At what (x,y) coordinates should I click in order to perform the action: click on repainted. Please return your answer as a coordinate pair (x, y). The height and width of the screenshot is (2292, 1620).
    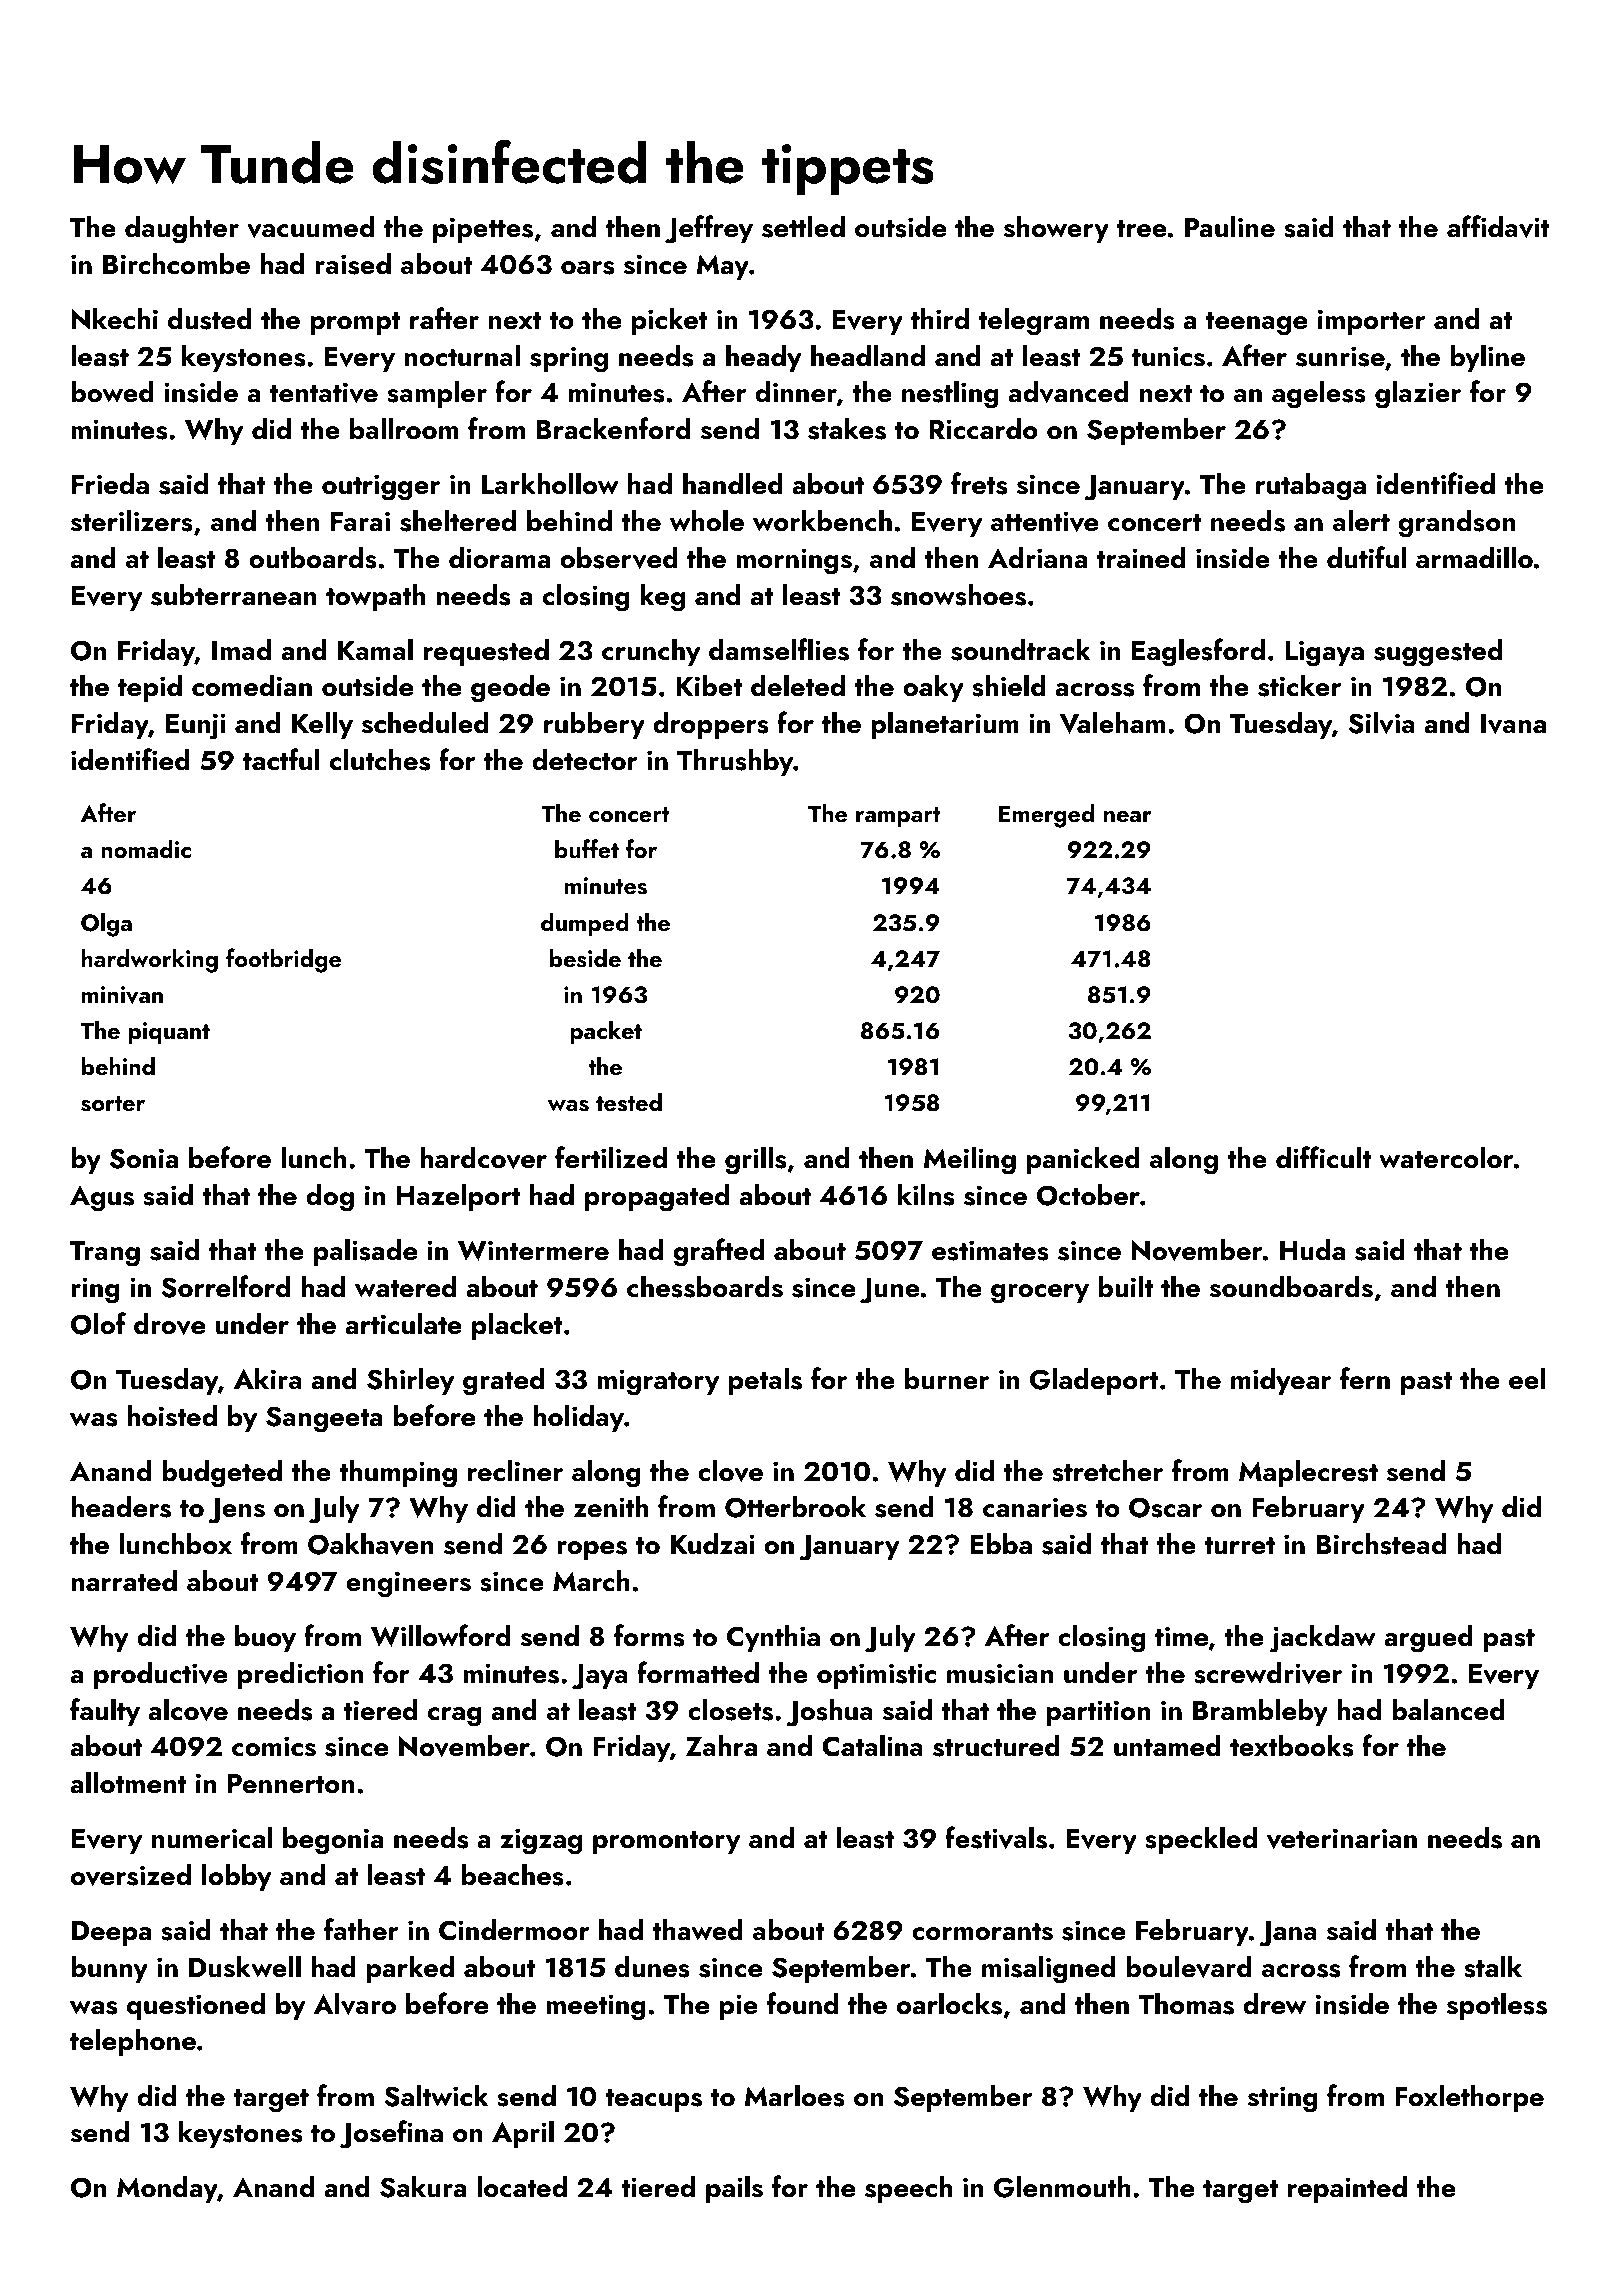
    Looking at the image, I should click on (1347, 2189).
